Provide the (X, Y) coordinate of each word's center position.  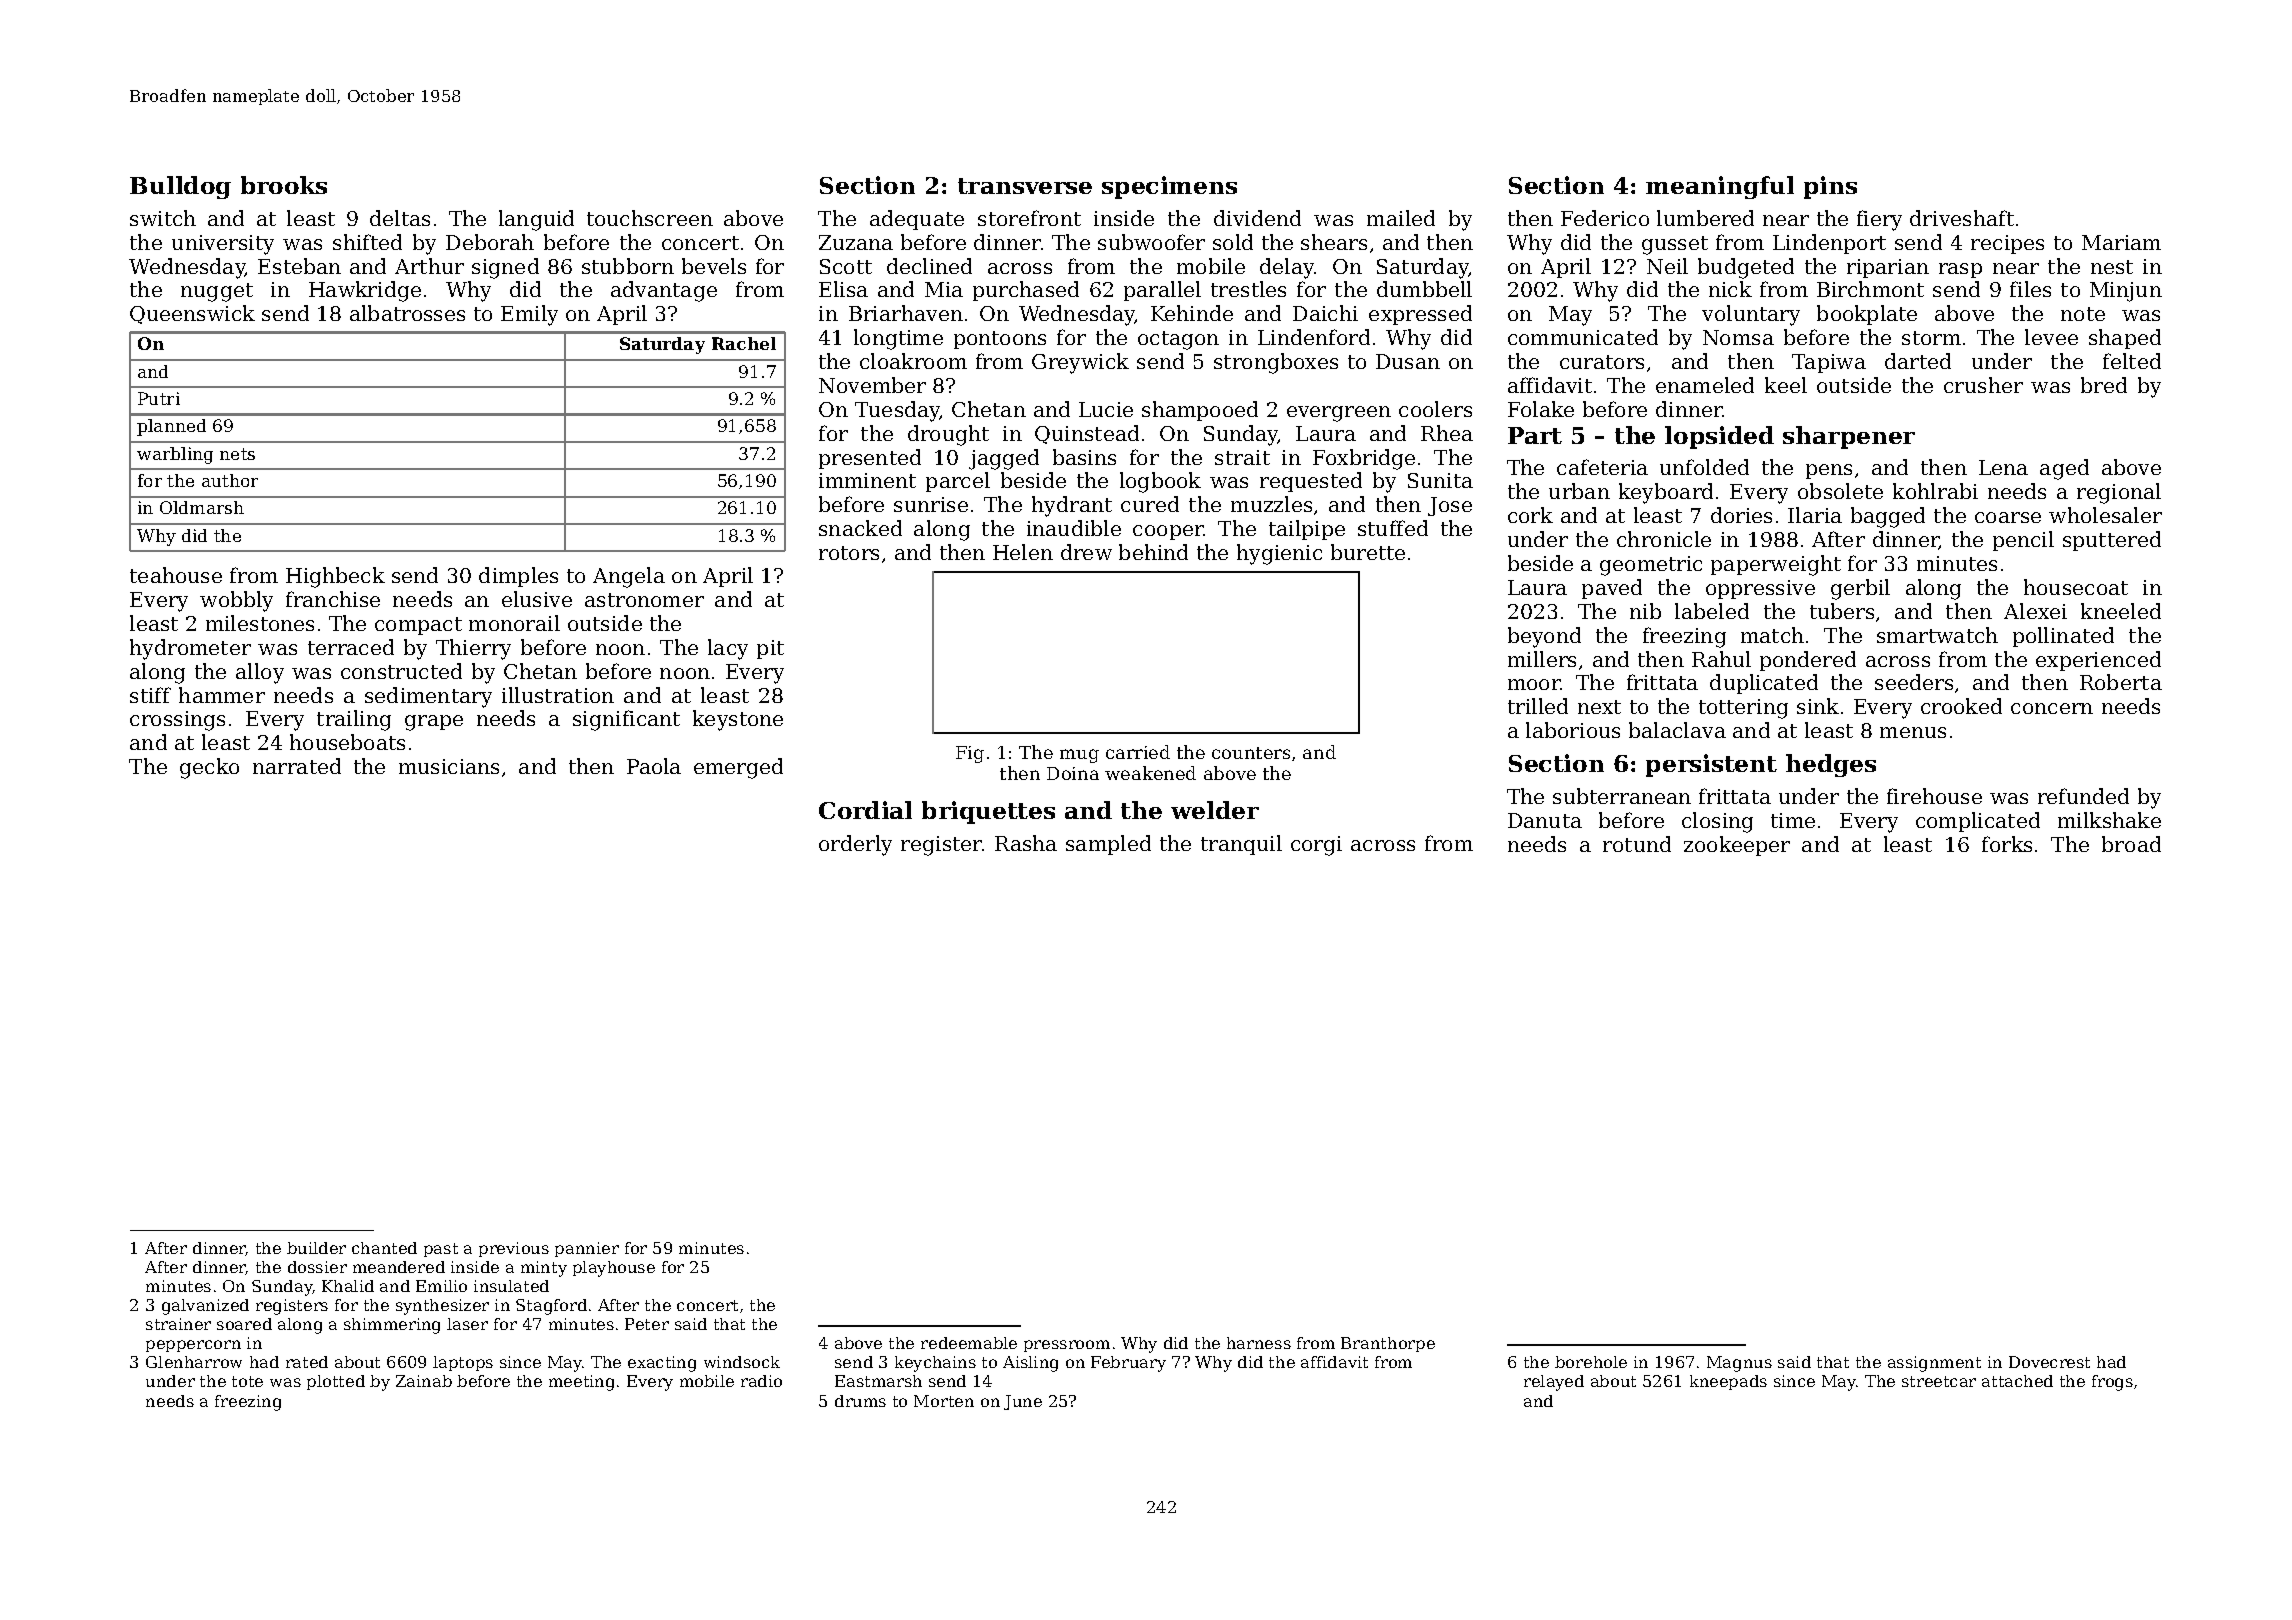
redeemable (969, 1343)
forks (2007, 844)
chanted (384, 1248)
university (223, 245)
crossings (177, 721)
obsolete (1840, 491)
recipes (2007, 244)
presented (870, 459)
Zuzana (856, 242)
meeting (581, 1383)
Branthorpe (1388, 1344)
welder (1215, 810)
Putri (159, 398)
